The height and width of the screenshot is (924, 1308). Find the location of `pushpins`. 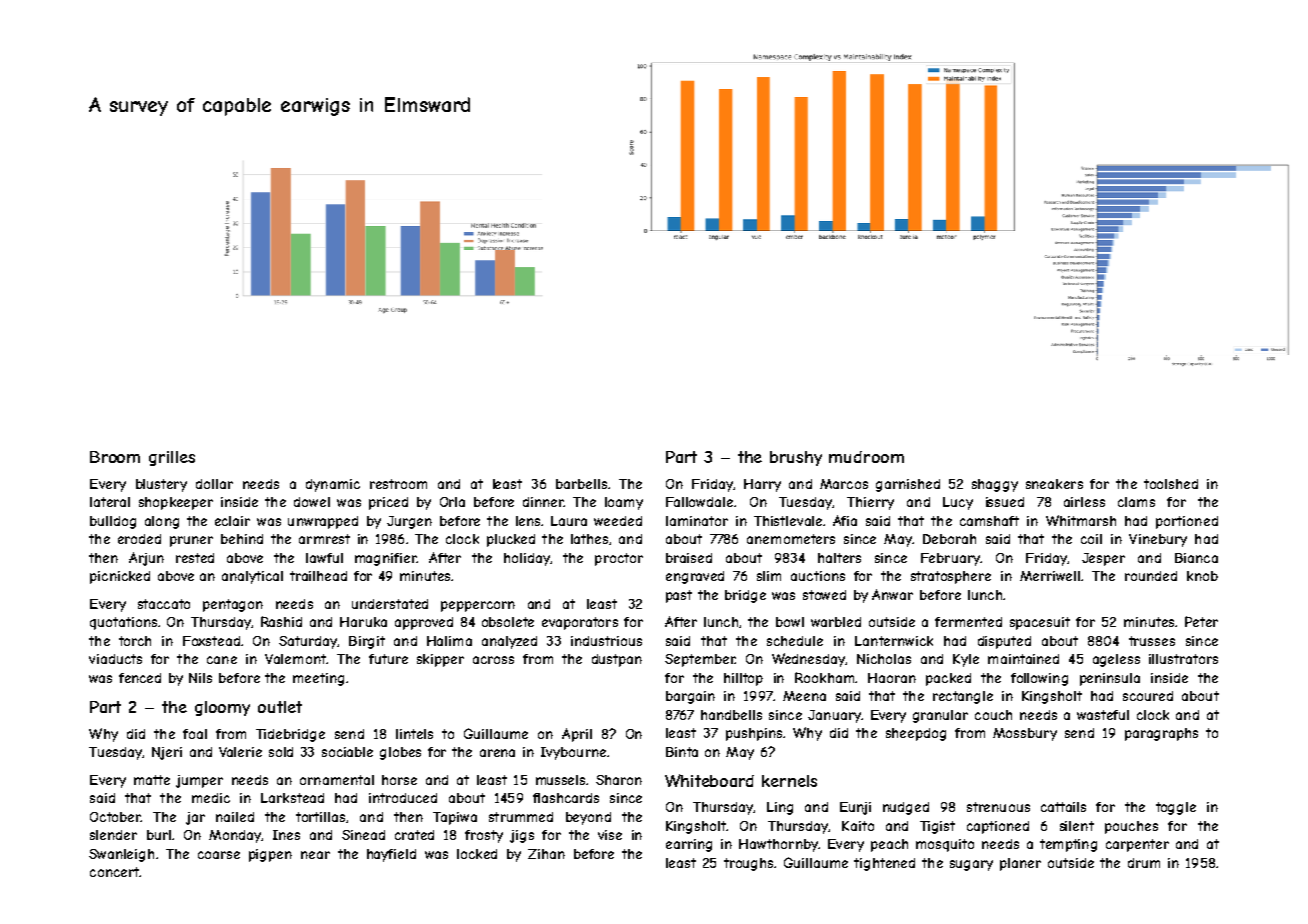

pushpins is located at coordinates (754, 734).
